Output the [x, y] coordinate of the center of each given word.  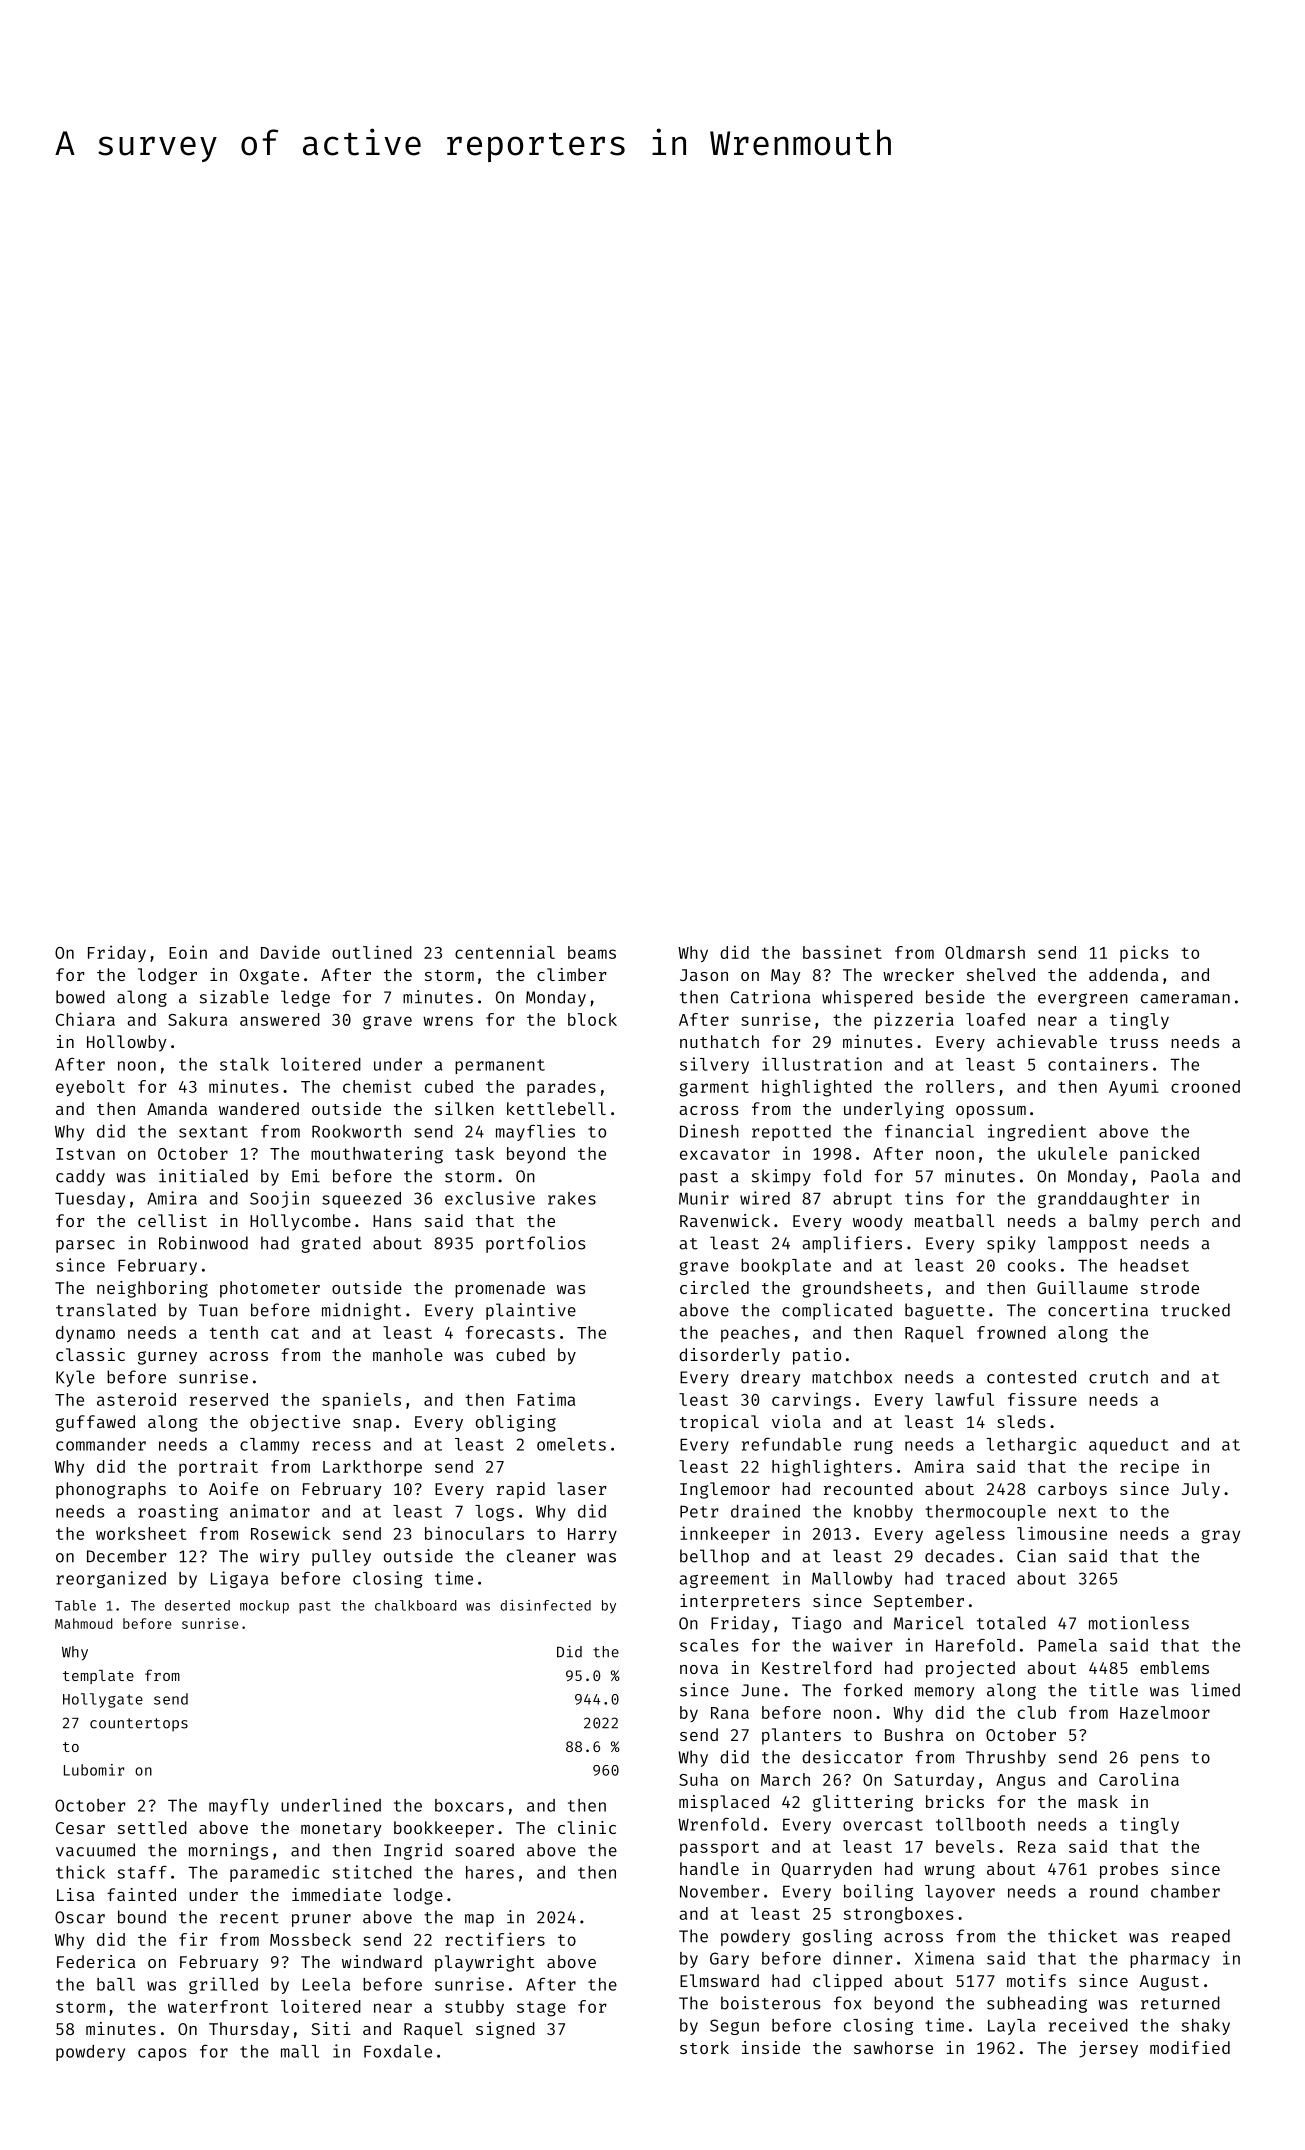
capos [162, 2054]
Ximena [944, 1958]
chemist [377, 1086]
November [719, 1891]
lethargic [1031, 1445]
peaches [755, 1334]
